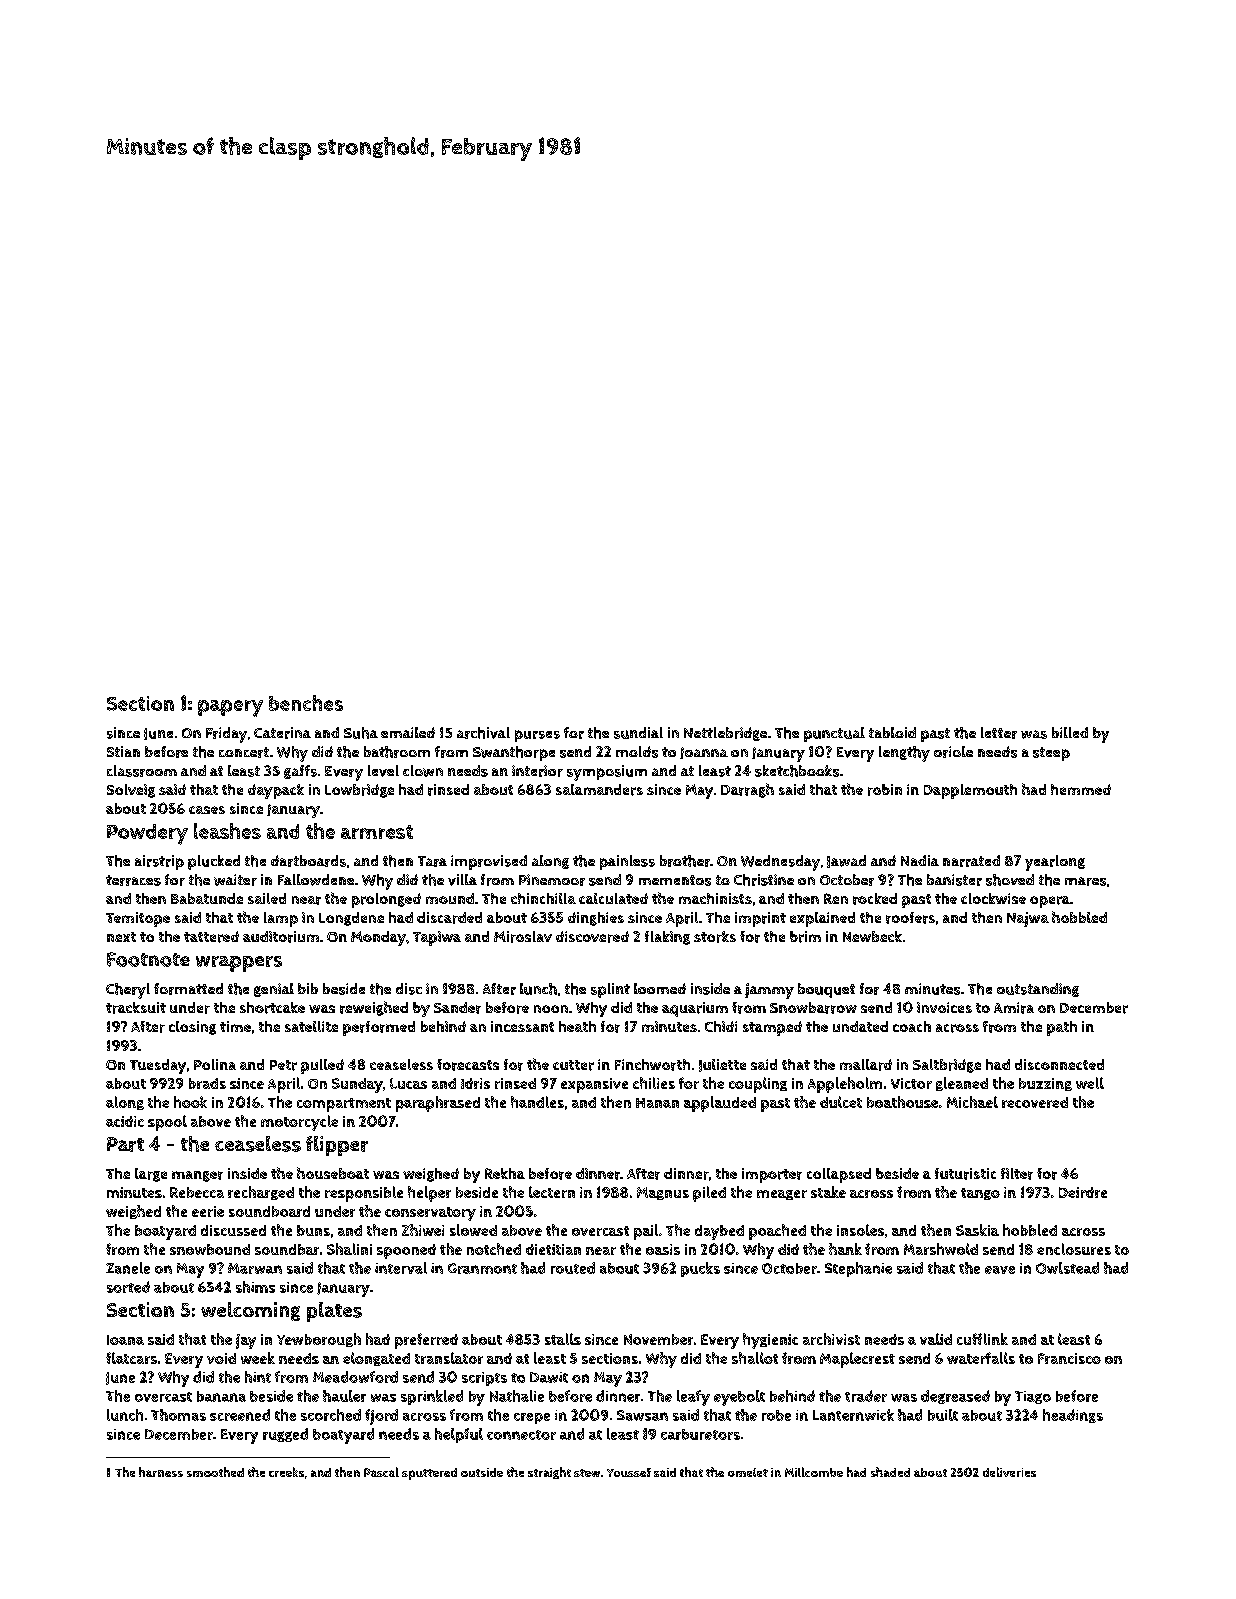  I want to click on cufflink, so click(982, 1339).
